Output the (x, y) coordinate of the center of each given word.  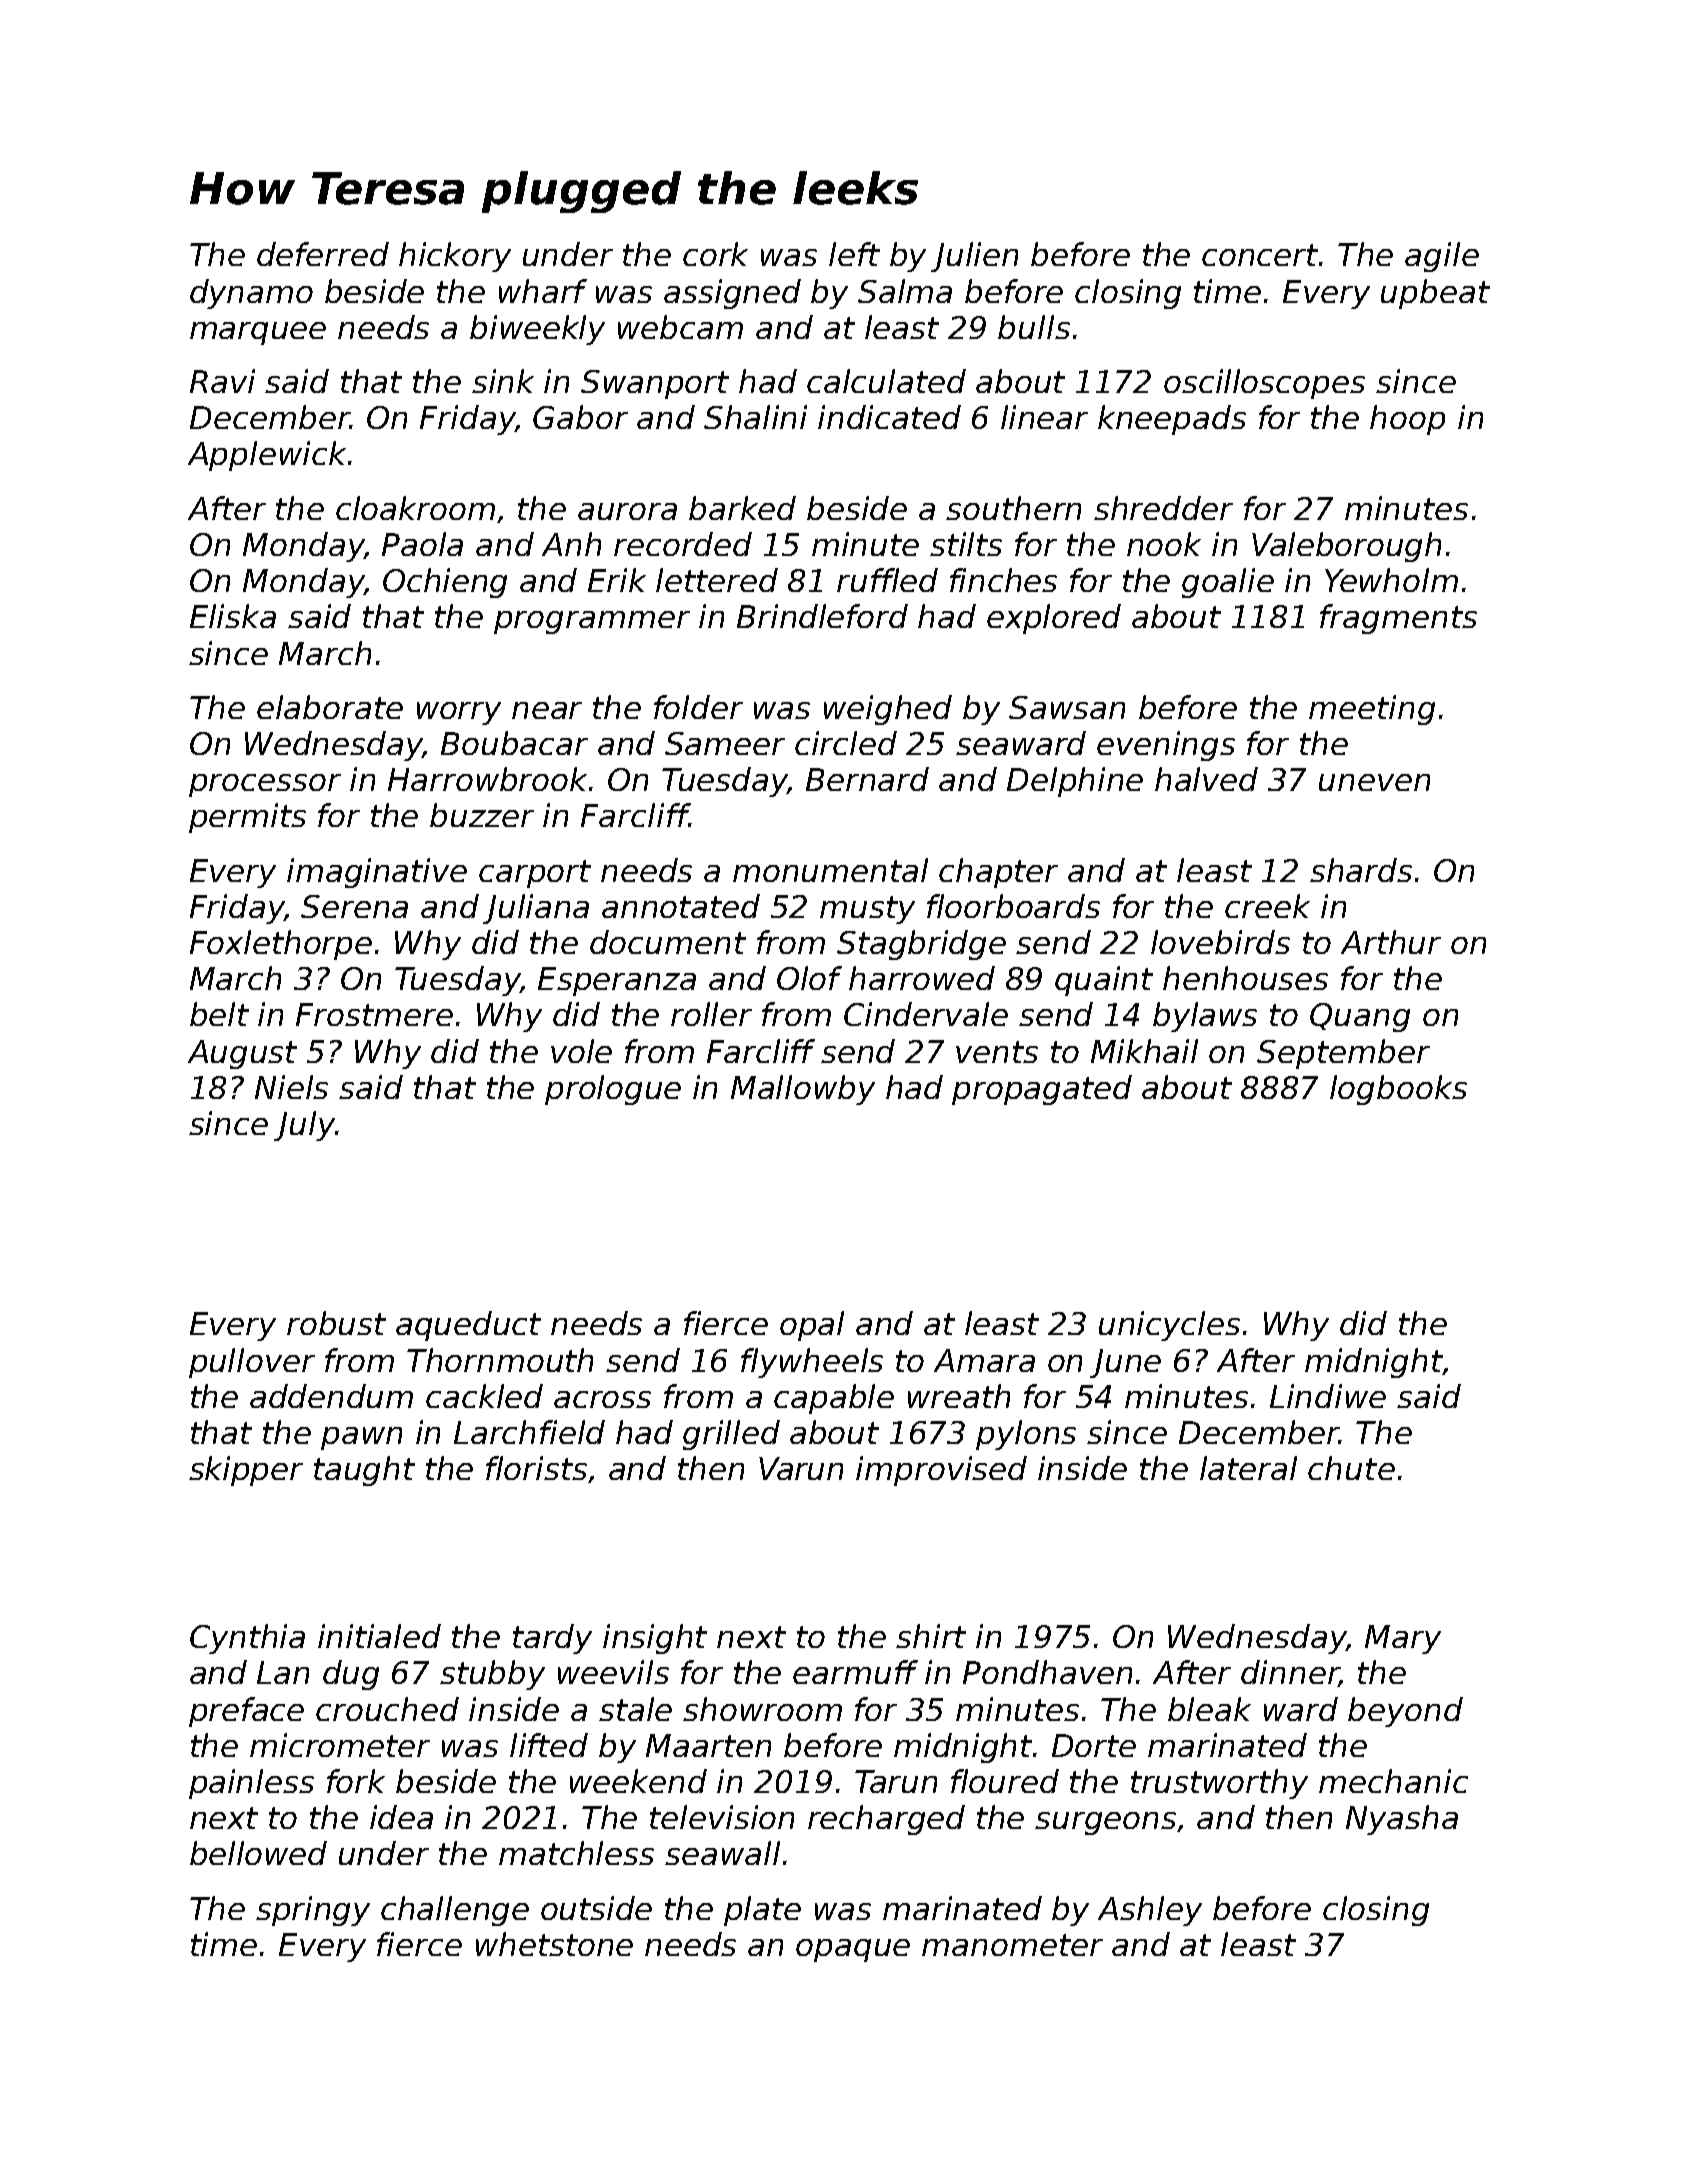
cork (715, 254)
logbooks (1398, 1090)
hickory (455, 257)
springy (313, 1911)
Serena (354, 906)
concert (1261, 255)
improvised (941, 1471)
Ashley (1150, 1911)
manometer (1012, 1945)
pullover (252, 1363)
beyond (1405, 1712)
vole (581, 1051)
